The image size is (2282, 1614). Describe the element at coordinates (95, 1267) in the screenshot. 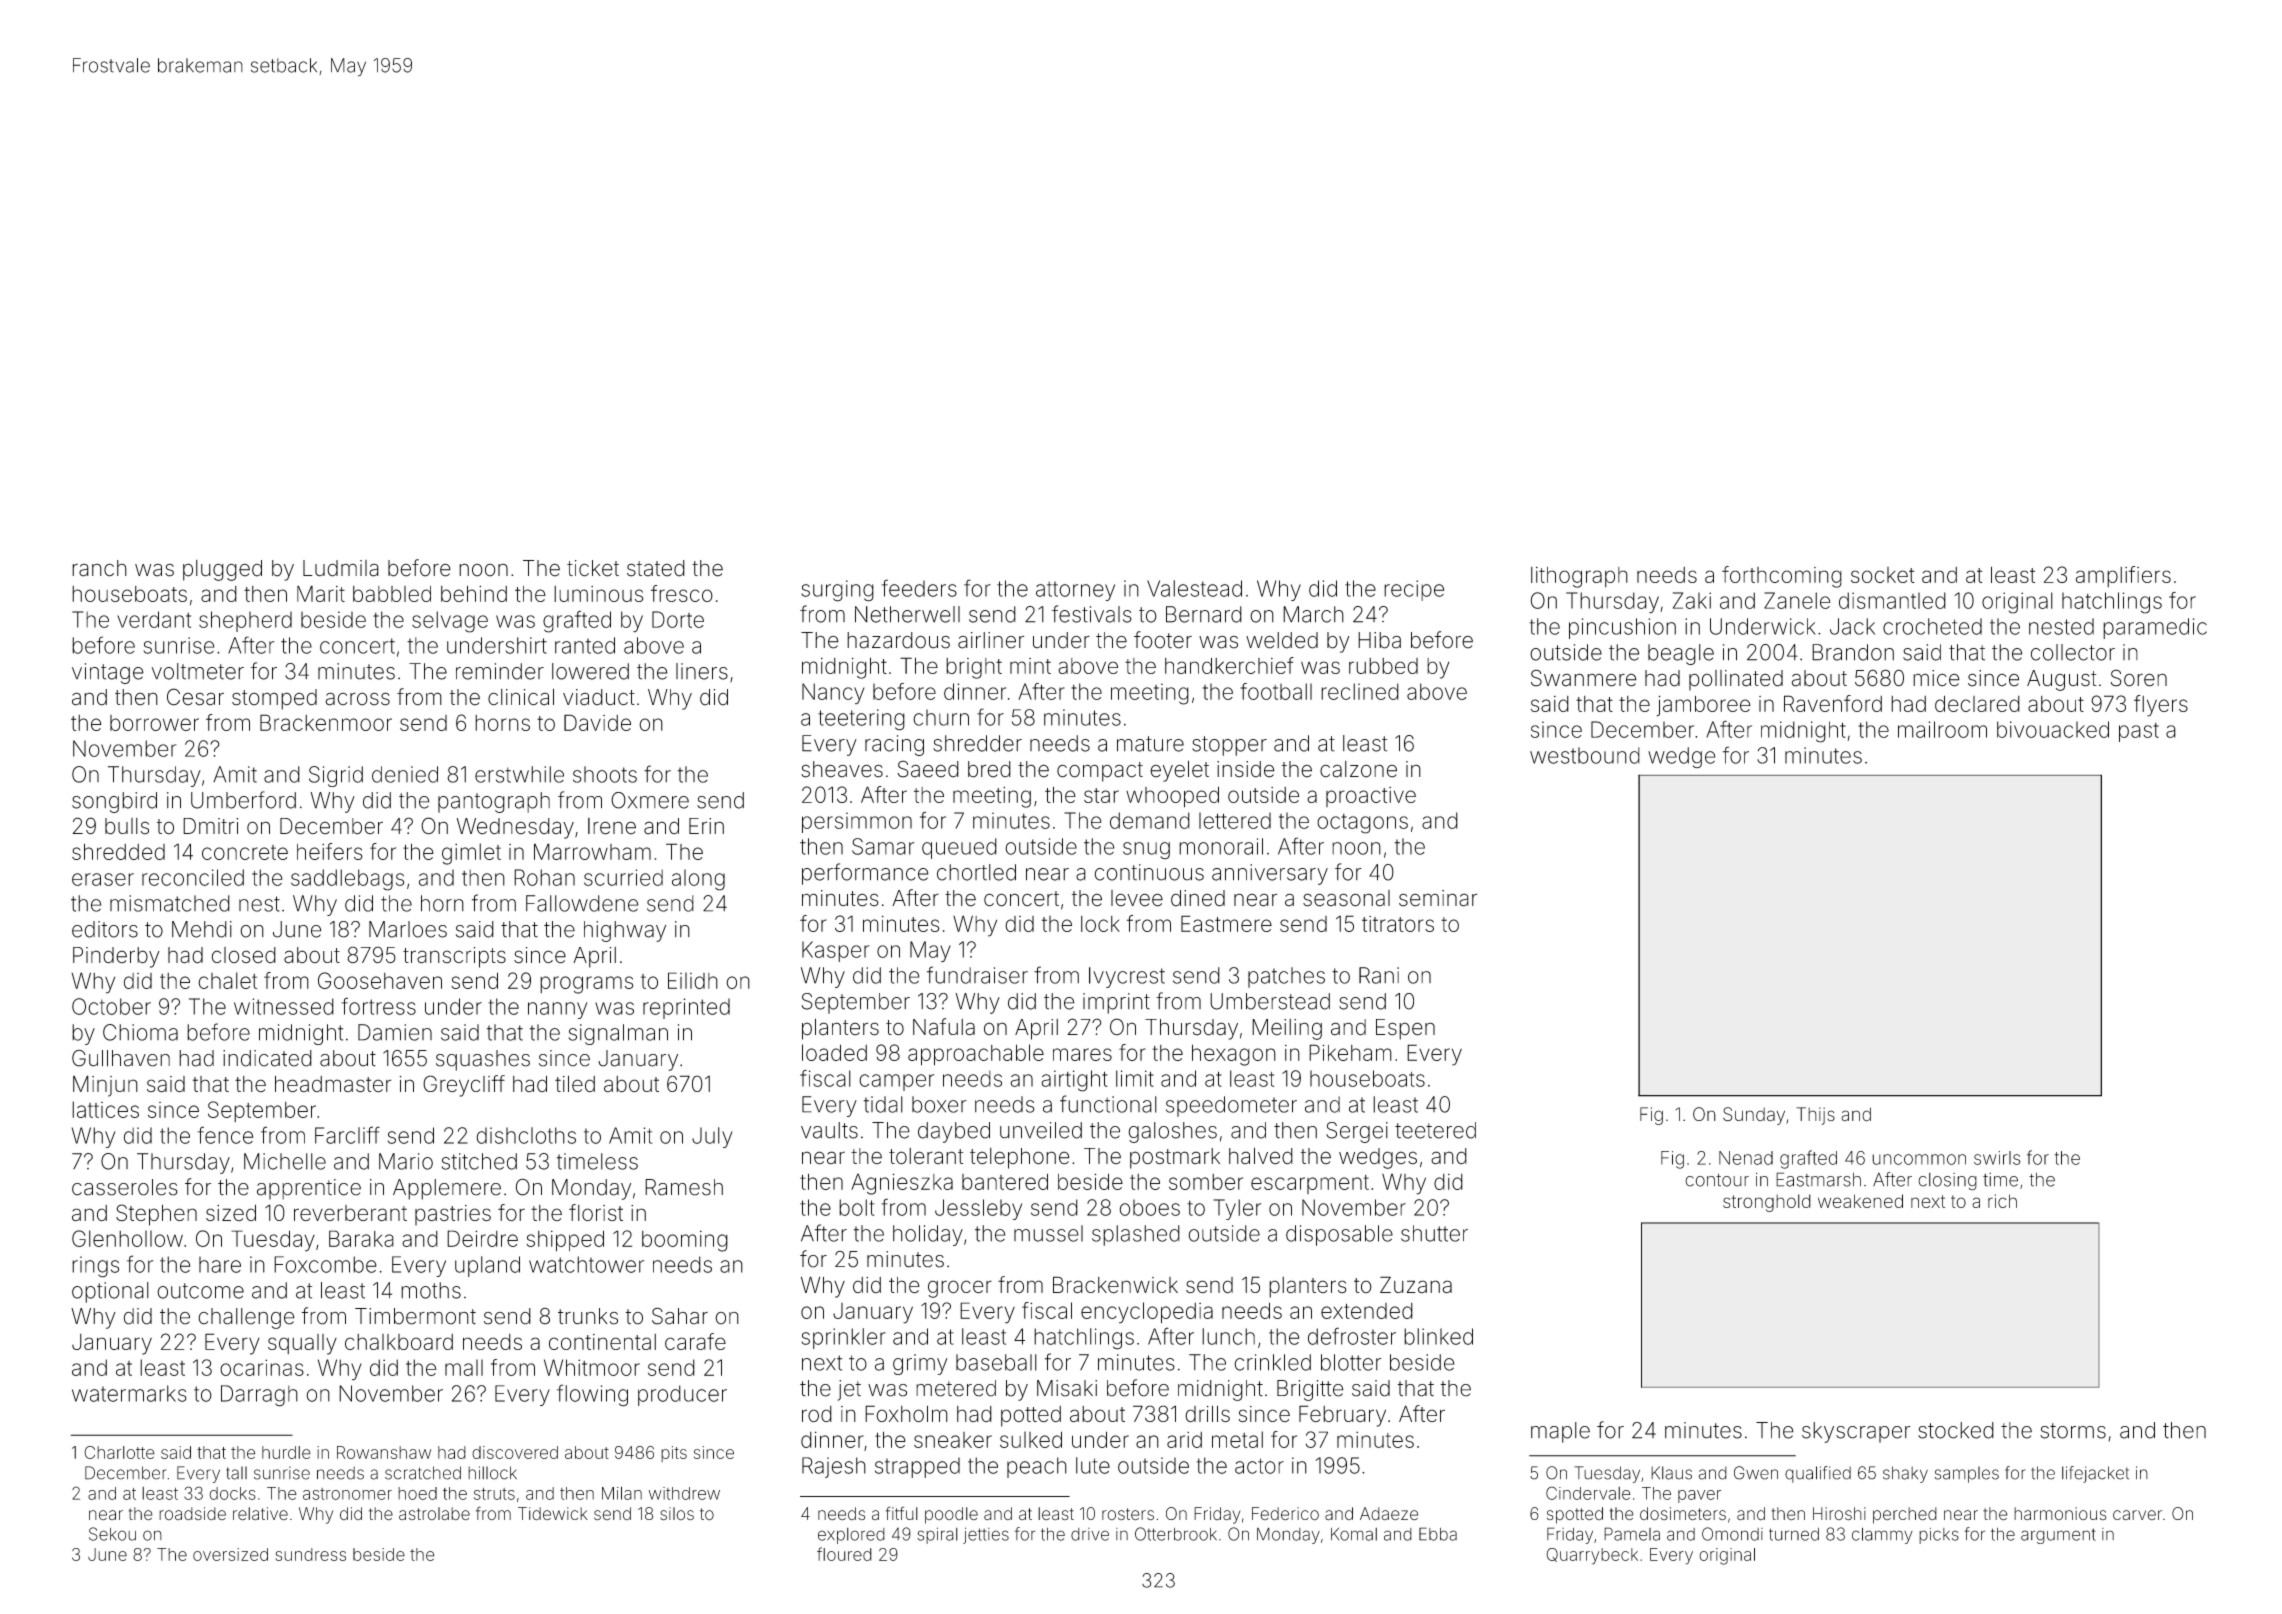

I see `rings` at that location.
